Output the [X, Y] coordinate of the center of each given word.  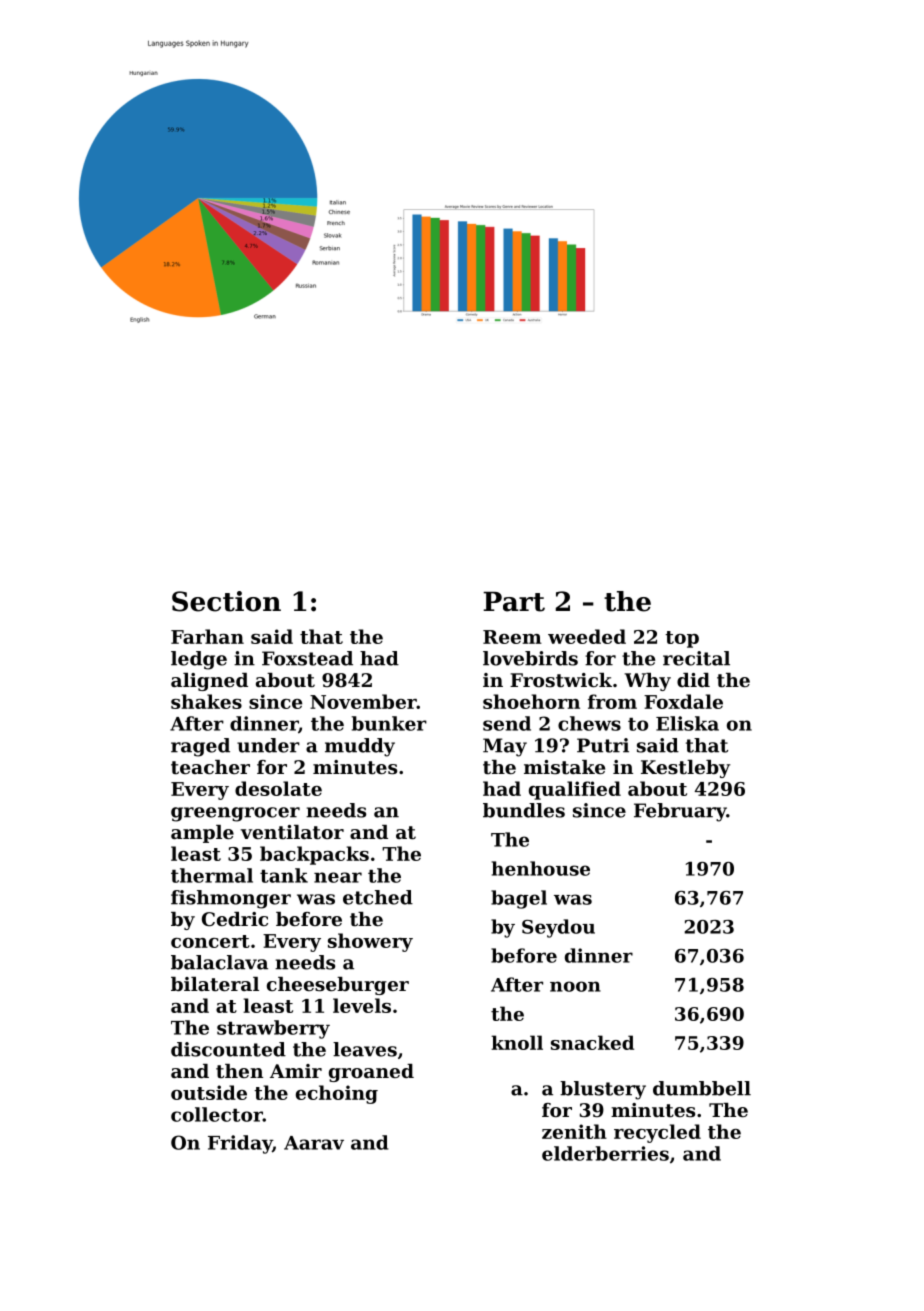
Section [226, 601]
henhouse [541, 868]
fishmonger [231, 899]
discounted [228, 1049]
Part [514, 602]
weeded [587, 636]
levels [362, 1005]
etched [378, 897]
